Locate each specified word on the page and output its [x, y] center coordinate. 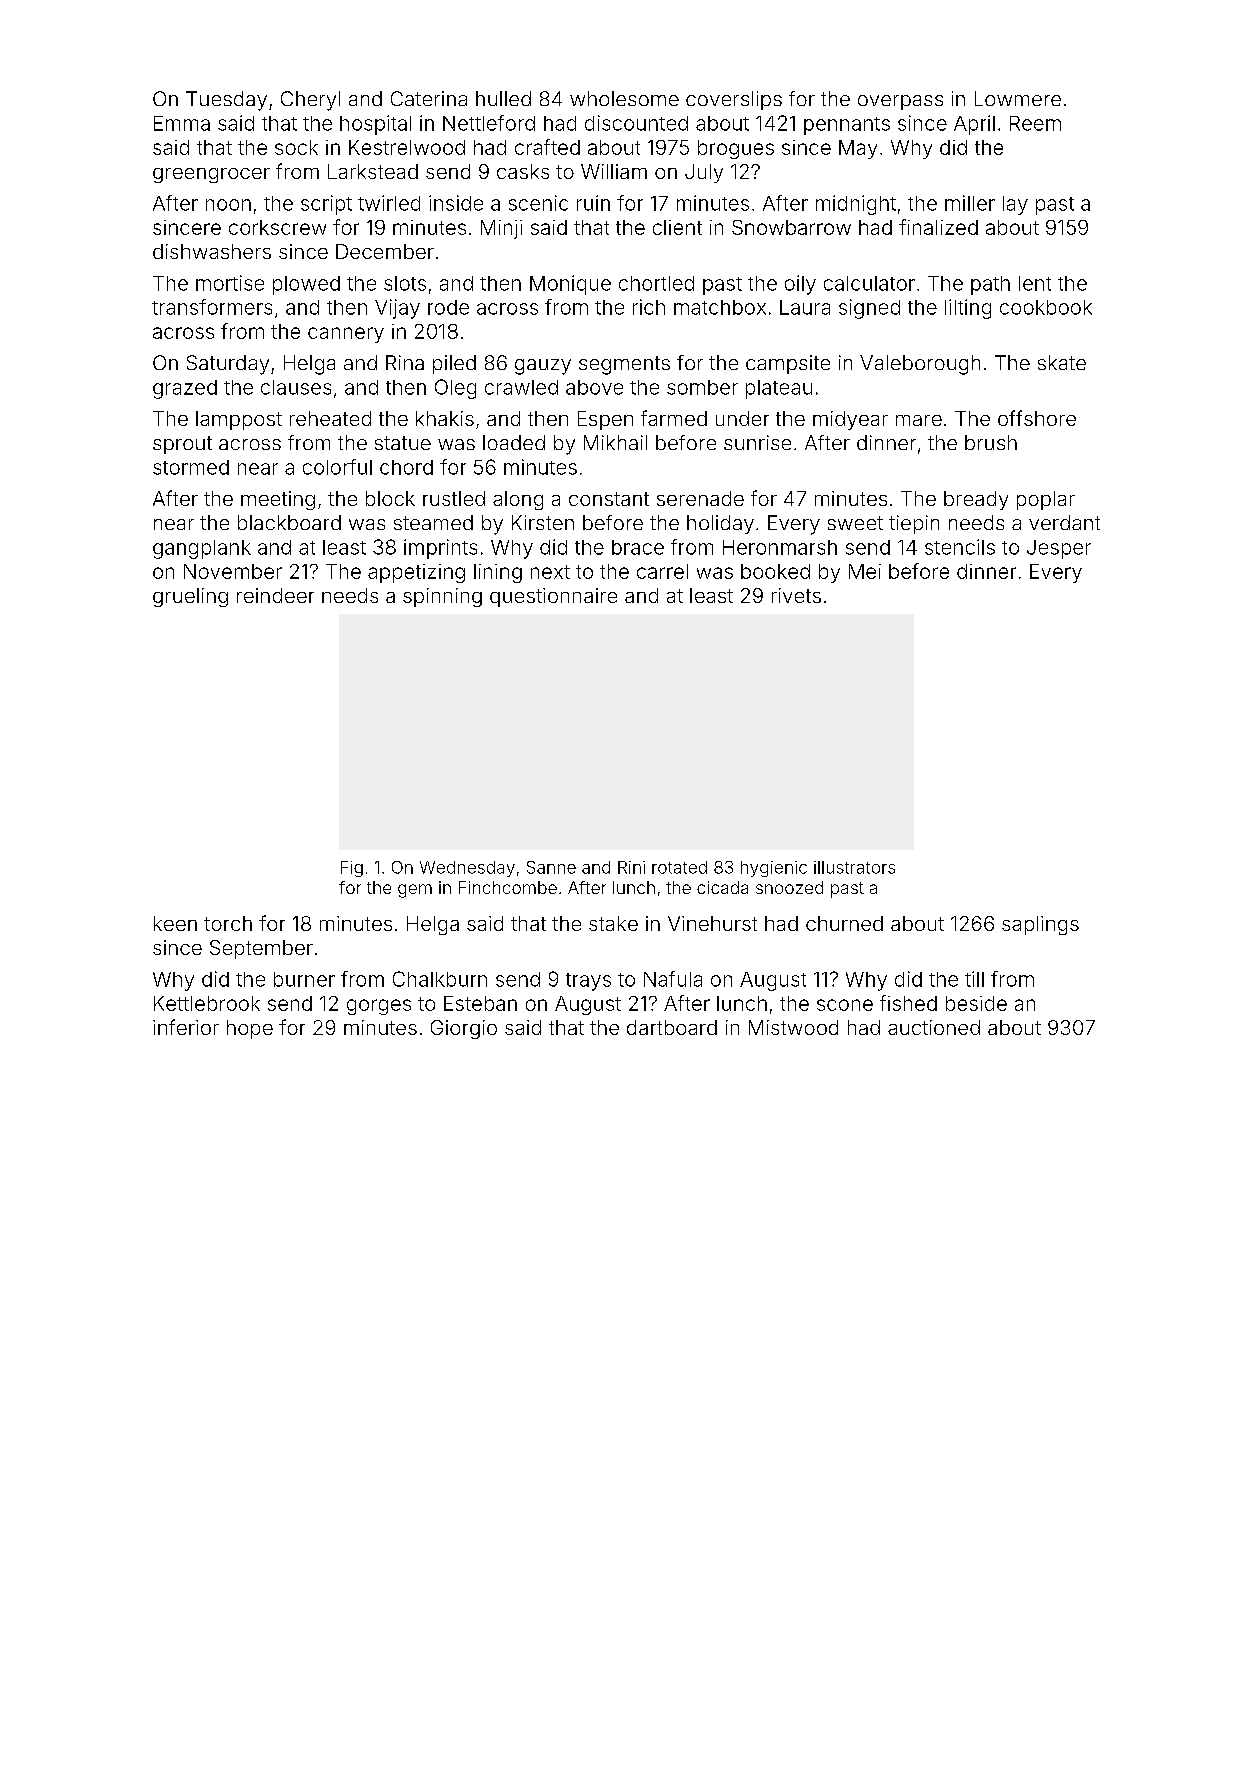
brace [638, 547]
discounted [636, 123]
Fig [352, 869]
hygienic [774, 869]
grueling [190, 597]
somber [702, 387]
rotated [679, 867]
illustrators [854, 867]
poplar [1046, 500]
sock [296, 147]
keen [175, 923]
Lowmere [1018, 98]
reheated [330, 418]
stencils [960, 547]
